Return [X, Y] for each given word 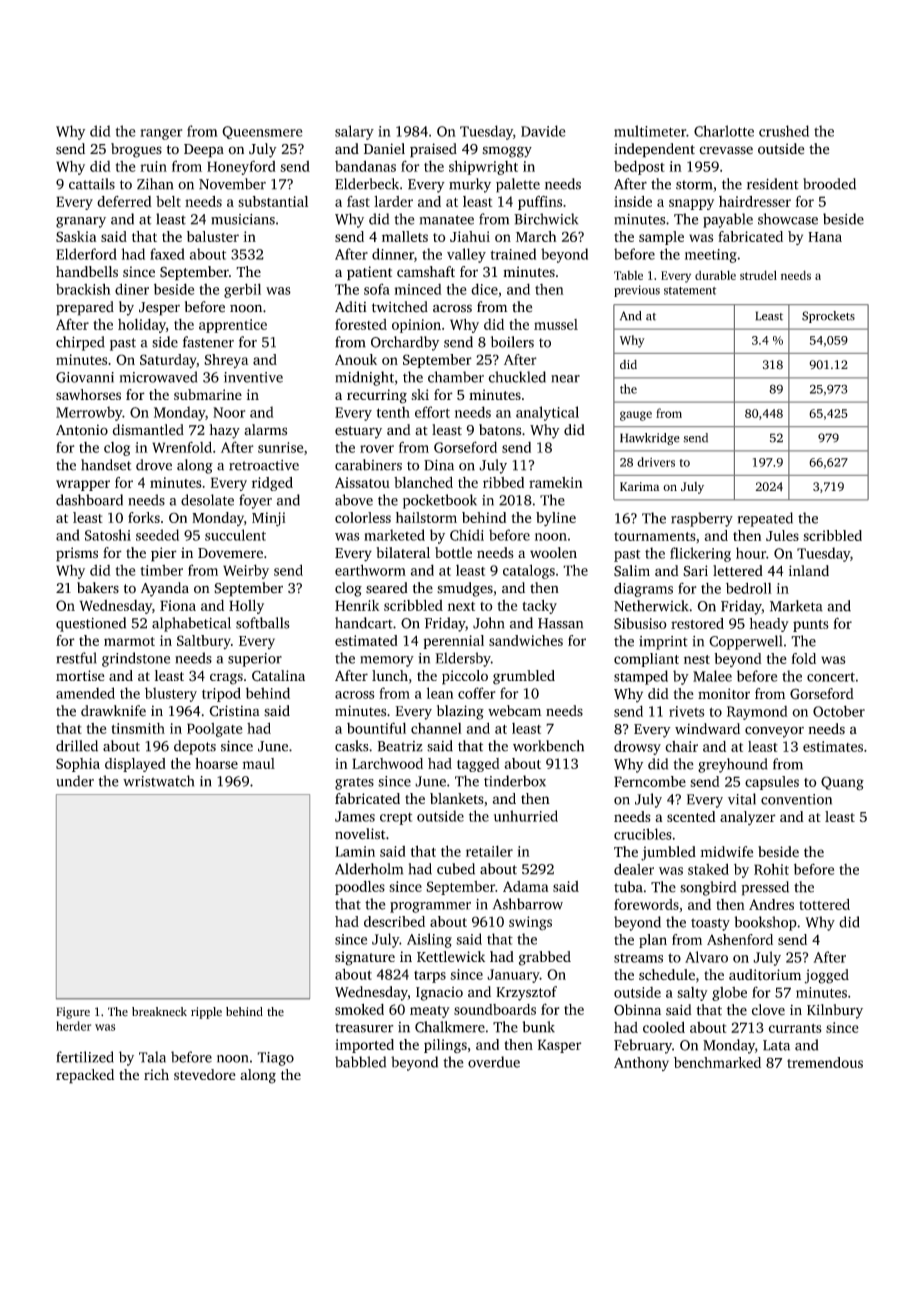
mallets [405, 236]
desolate [207, 500]
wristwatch [158, 781]
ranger [161, 134]
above [354, 500]
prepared [85, 308]
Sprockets [828, 317]
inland [809, 571]
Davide [543, 131]
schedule [667, 975]
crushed [784, 131]
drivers [656, 462]
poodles [360, 888]
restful [76, 658]
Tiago [275, 1059]
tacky [540, 606]
